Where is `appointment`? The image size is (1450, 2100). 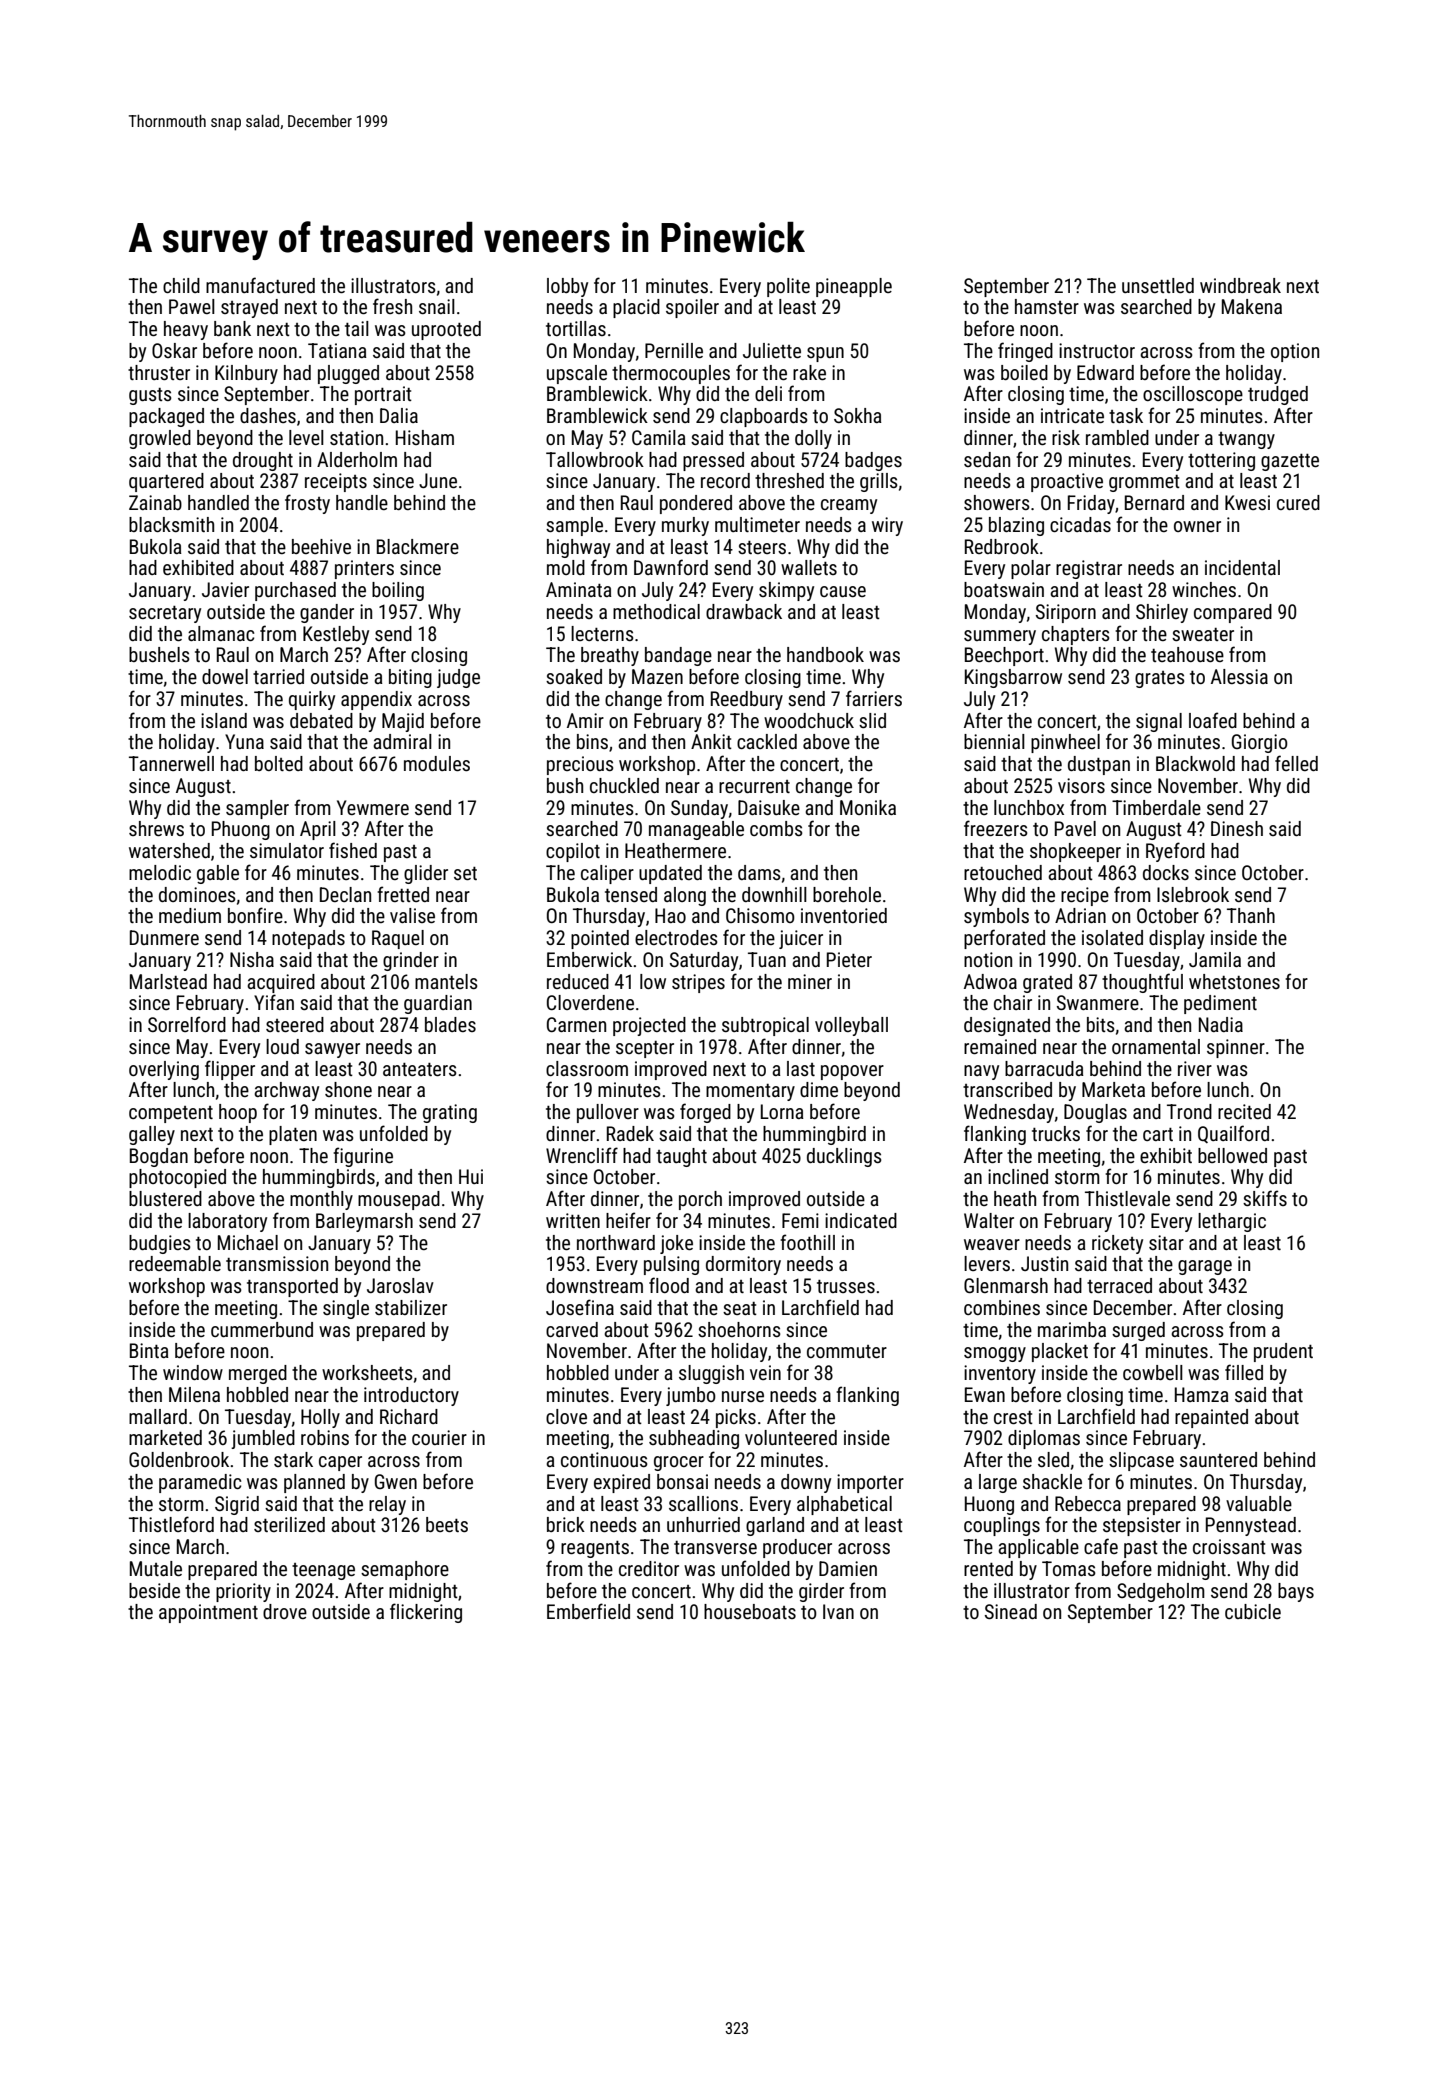
appointment is located at coordinates (208, 1613).
